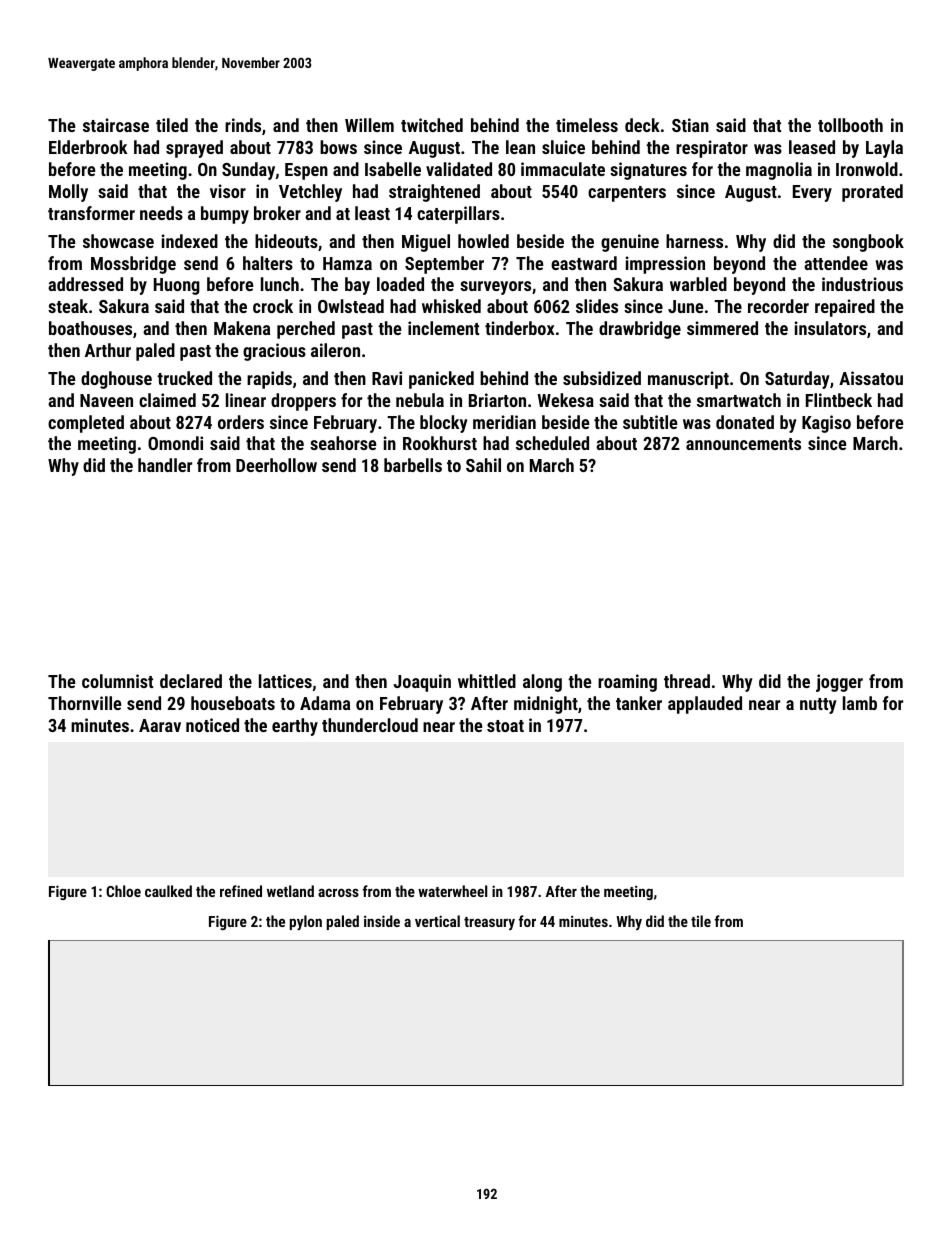 The height and width of the page is (1233, 952). Describe the element at coordinates (370, 725) in the page. I see `thundercloud` at that location.
